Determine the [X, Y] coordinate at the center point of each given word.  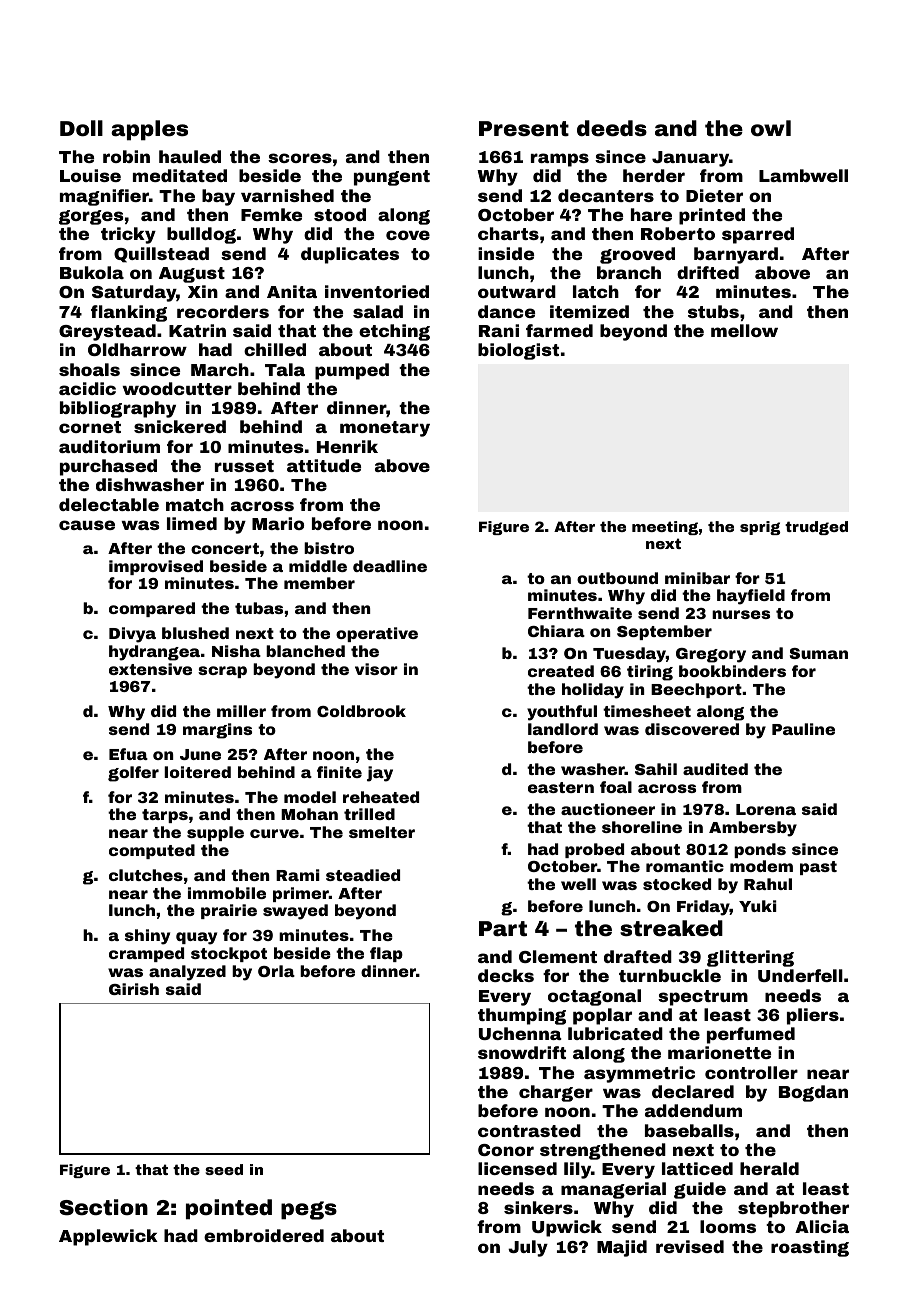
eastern [561, 787]
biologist [518, 351]
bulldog [201, 235]
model [310, 797]
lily [577, 1170]
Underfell [800, 975]
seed [224, 1169]
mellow [744, 330]
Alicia [822, 1226]
